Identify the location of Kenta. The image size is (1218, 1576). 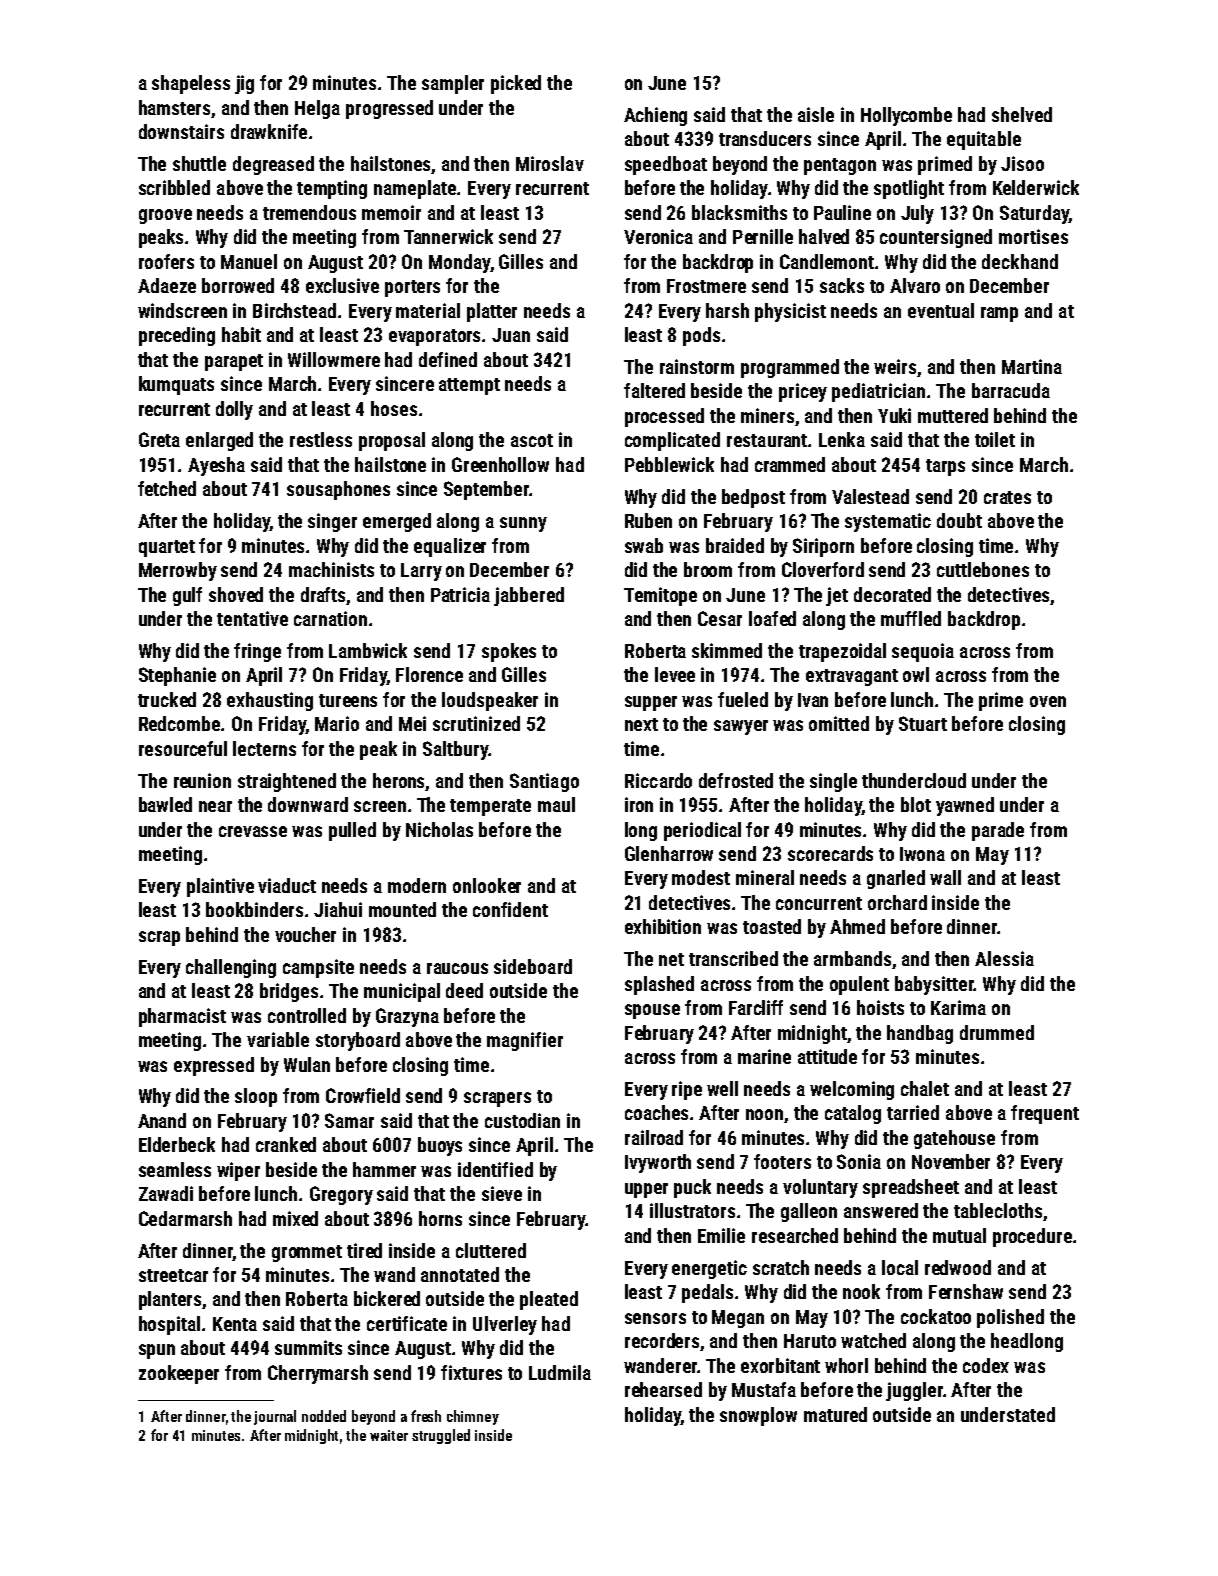
(235, 1324).
